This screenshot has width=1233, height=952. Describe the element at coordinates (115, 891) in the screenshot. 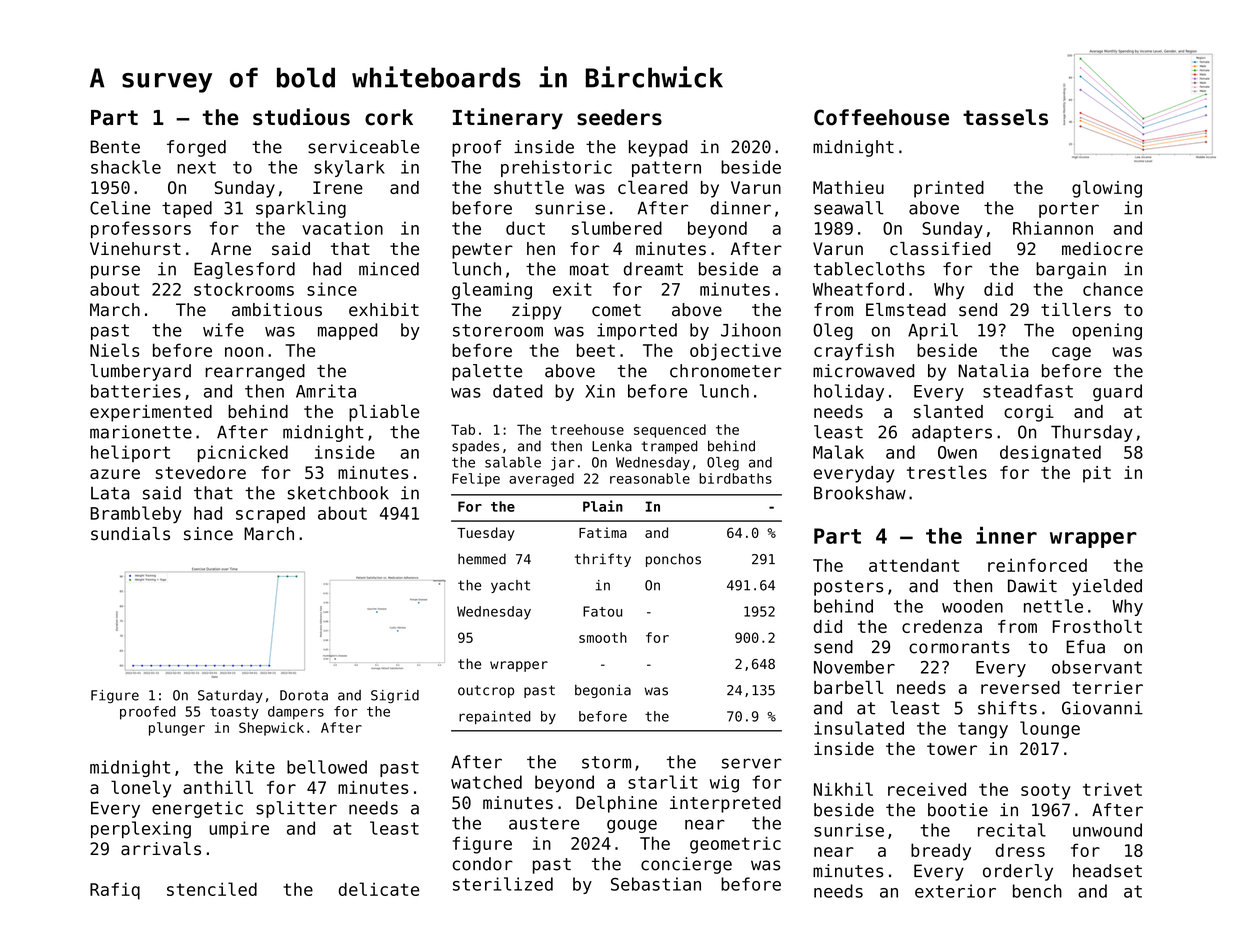

I see `Rafiq` at that location.
